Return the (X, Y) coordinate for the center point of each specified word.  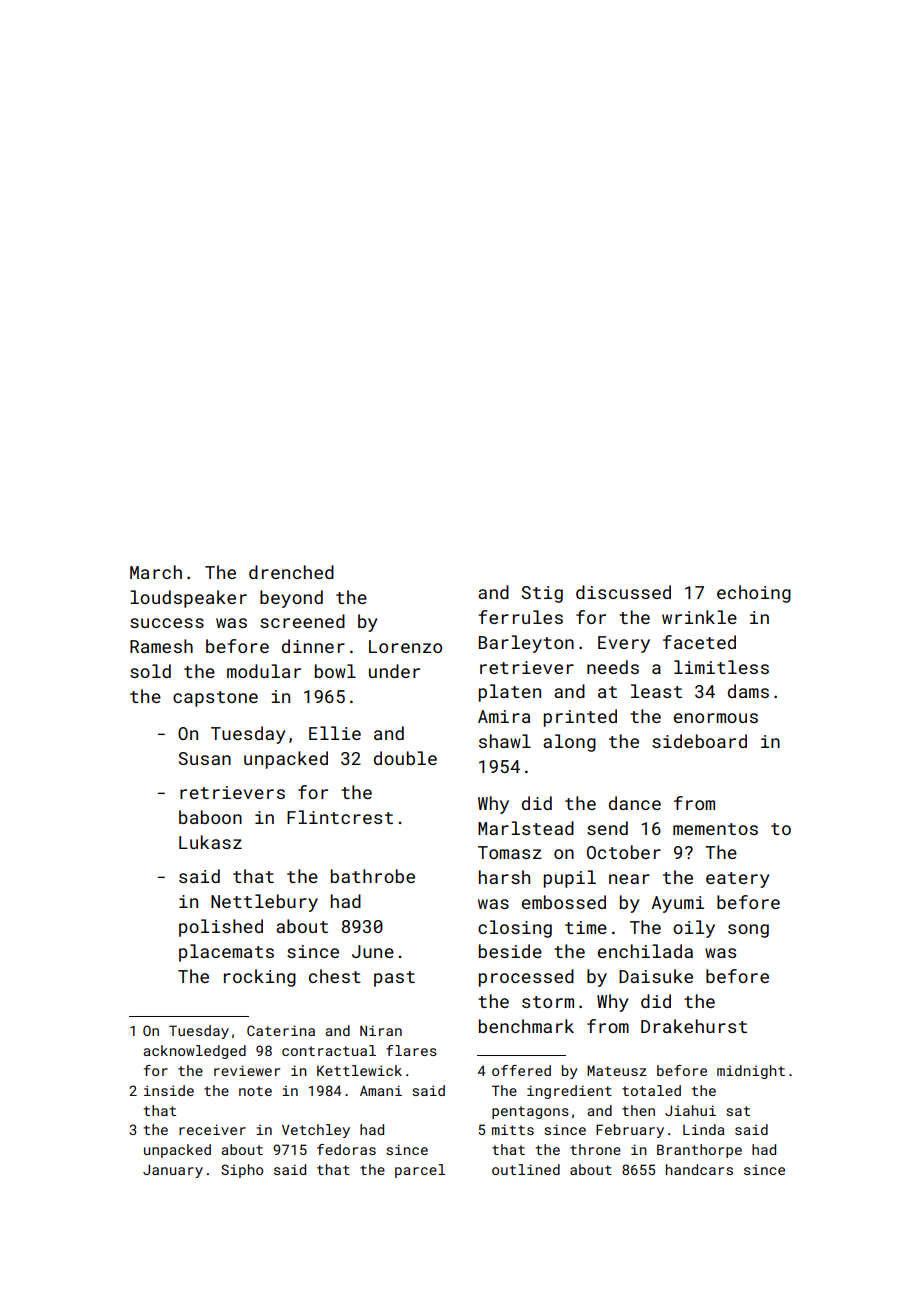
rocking (260, 978)
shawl (505, 741)
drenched (291, 572)
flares (411, 1050)
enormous (716, 718)
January (173, 1171)
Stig (542, 594)
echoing (754, 594)
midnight (751, 1072)
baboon (210, 817)
